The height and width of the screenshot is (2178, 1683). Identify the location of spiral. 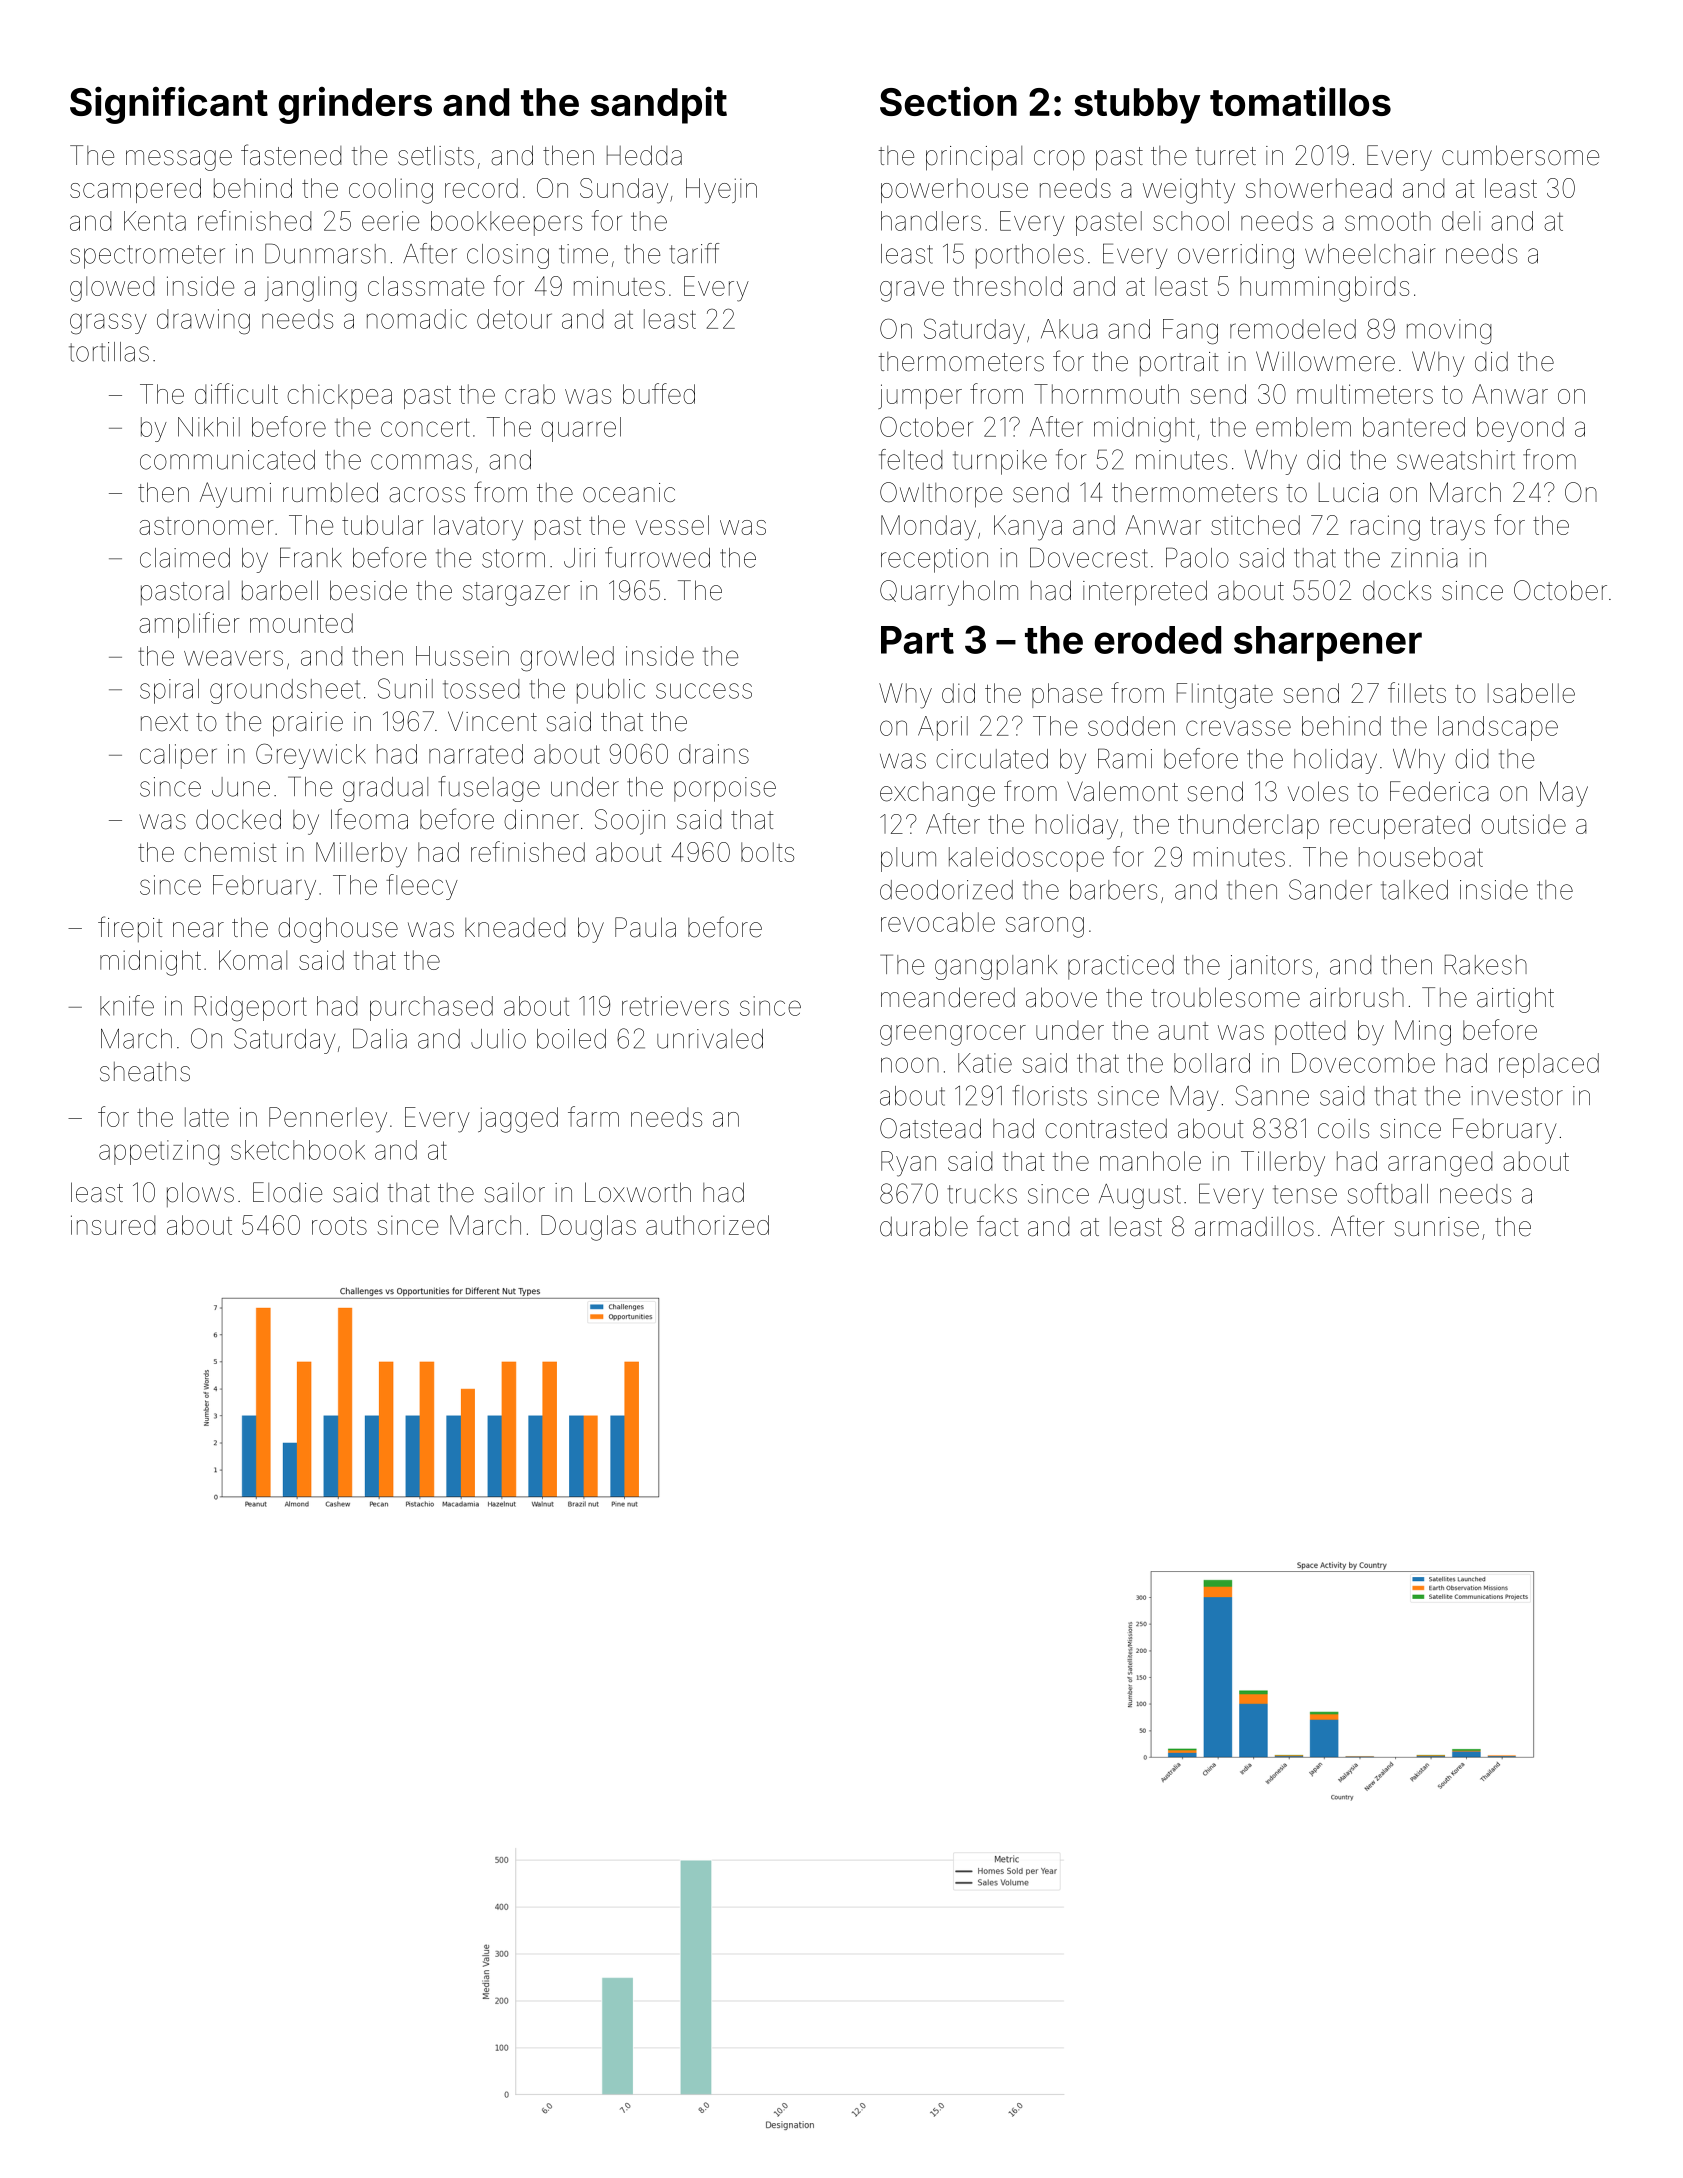
(169, 691).
